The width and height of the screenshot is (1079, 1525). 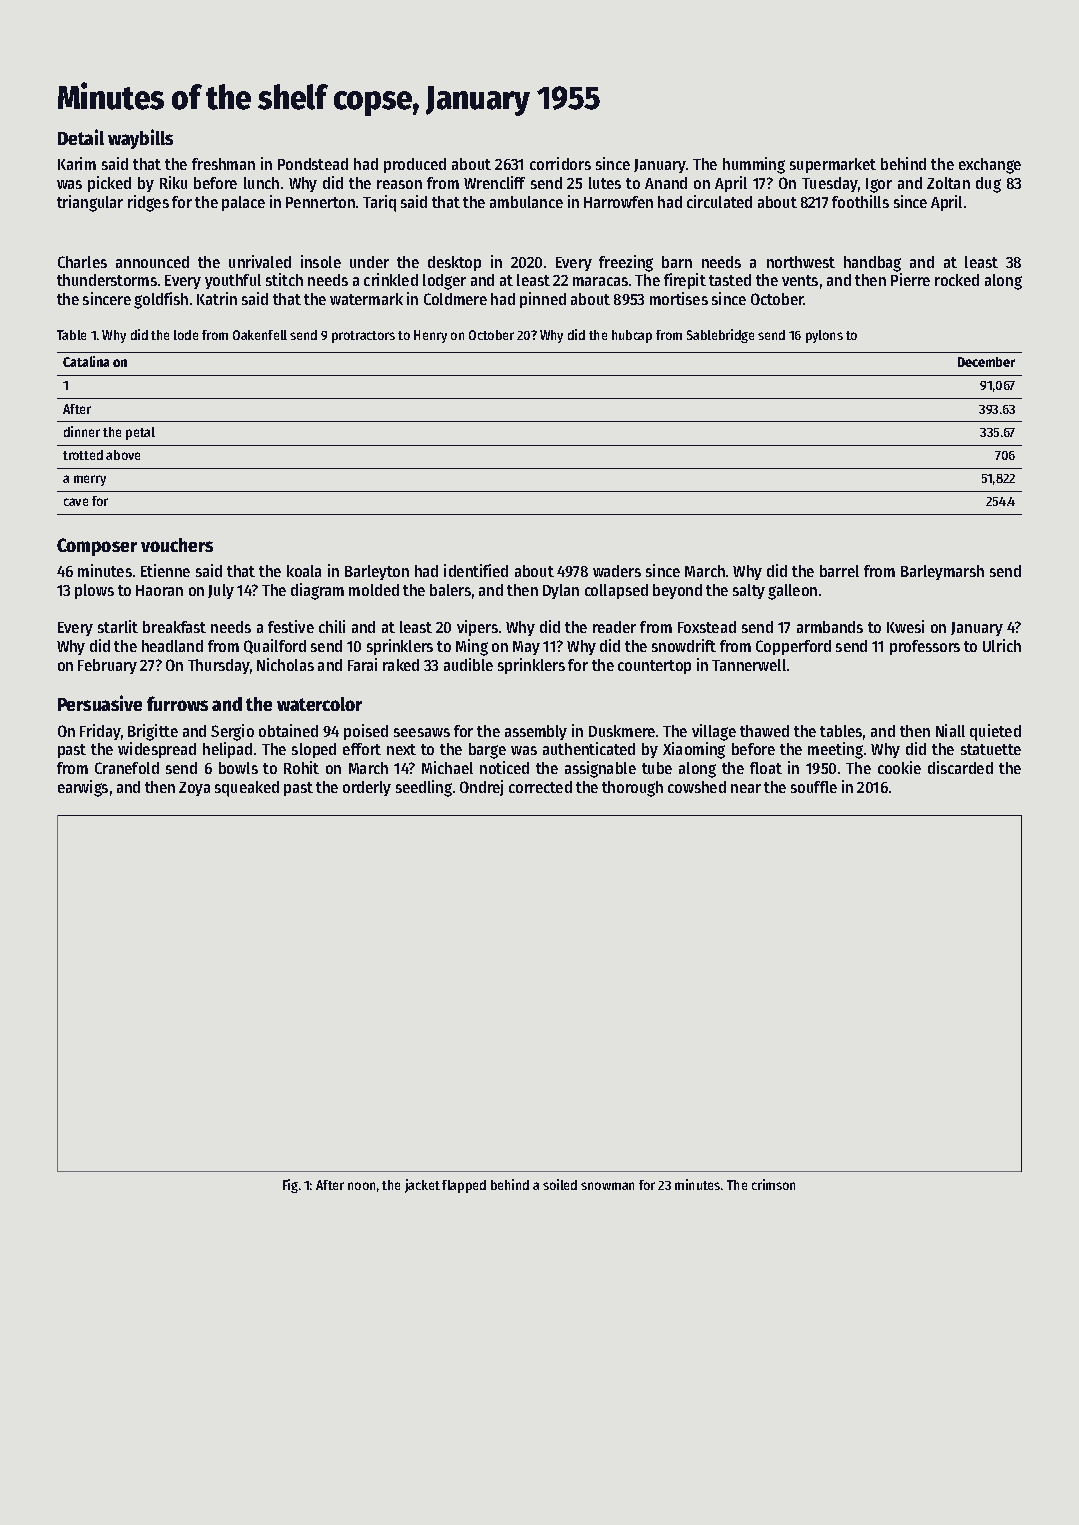 I want to click on earwigs, so click(x=83, y=788).
